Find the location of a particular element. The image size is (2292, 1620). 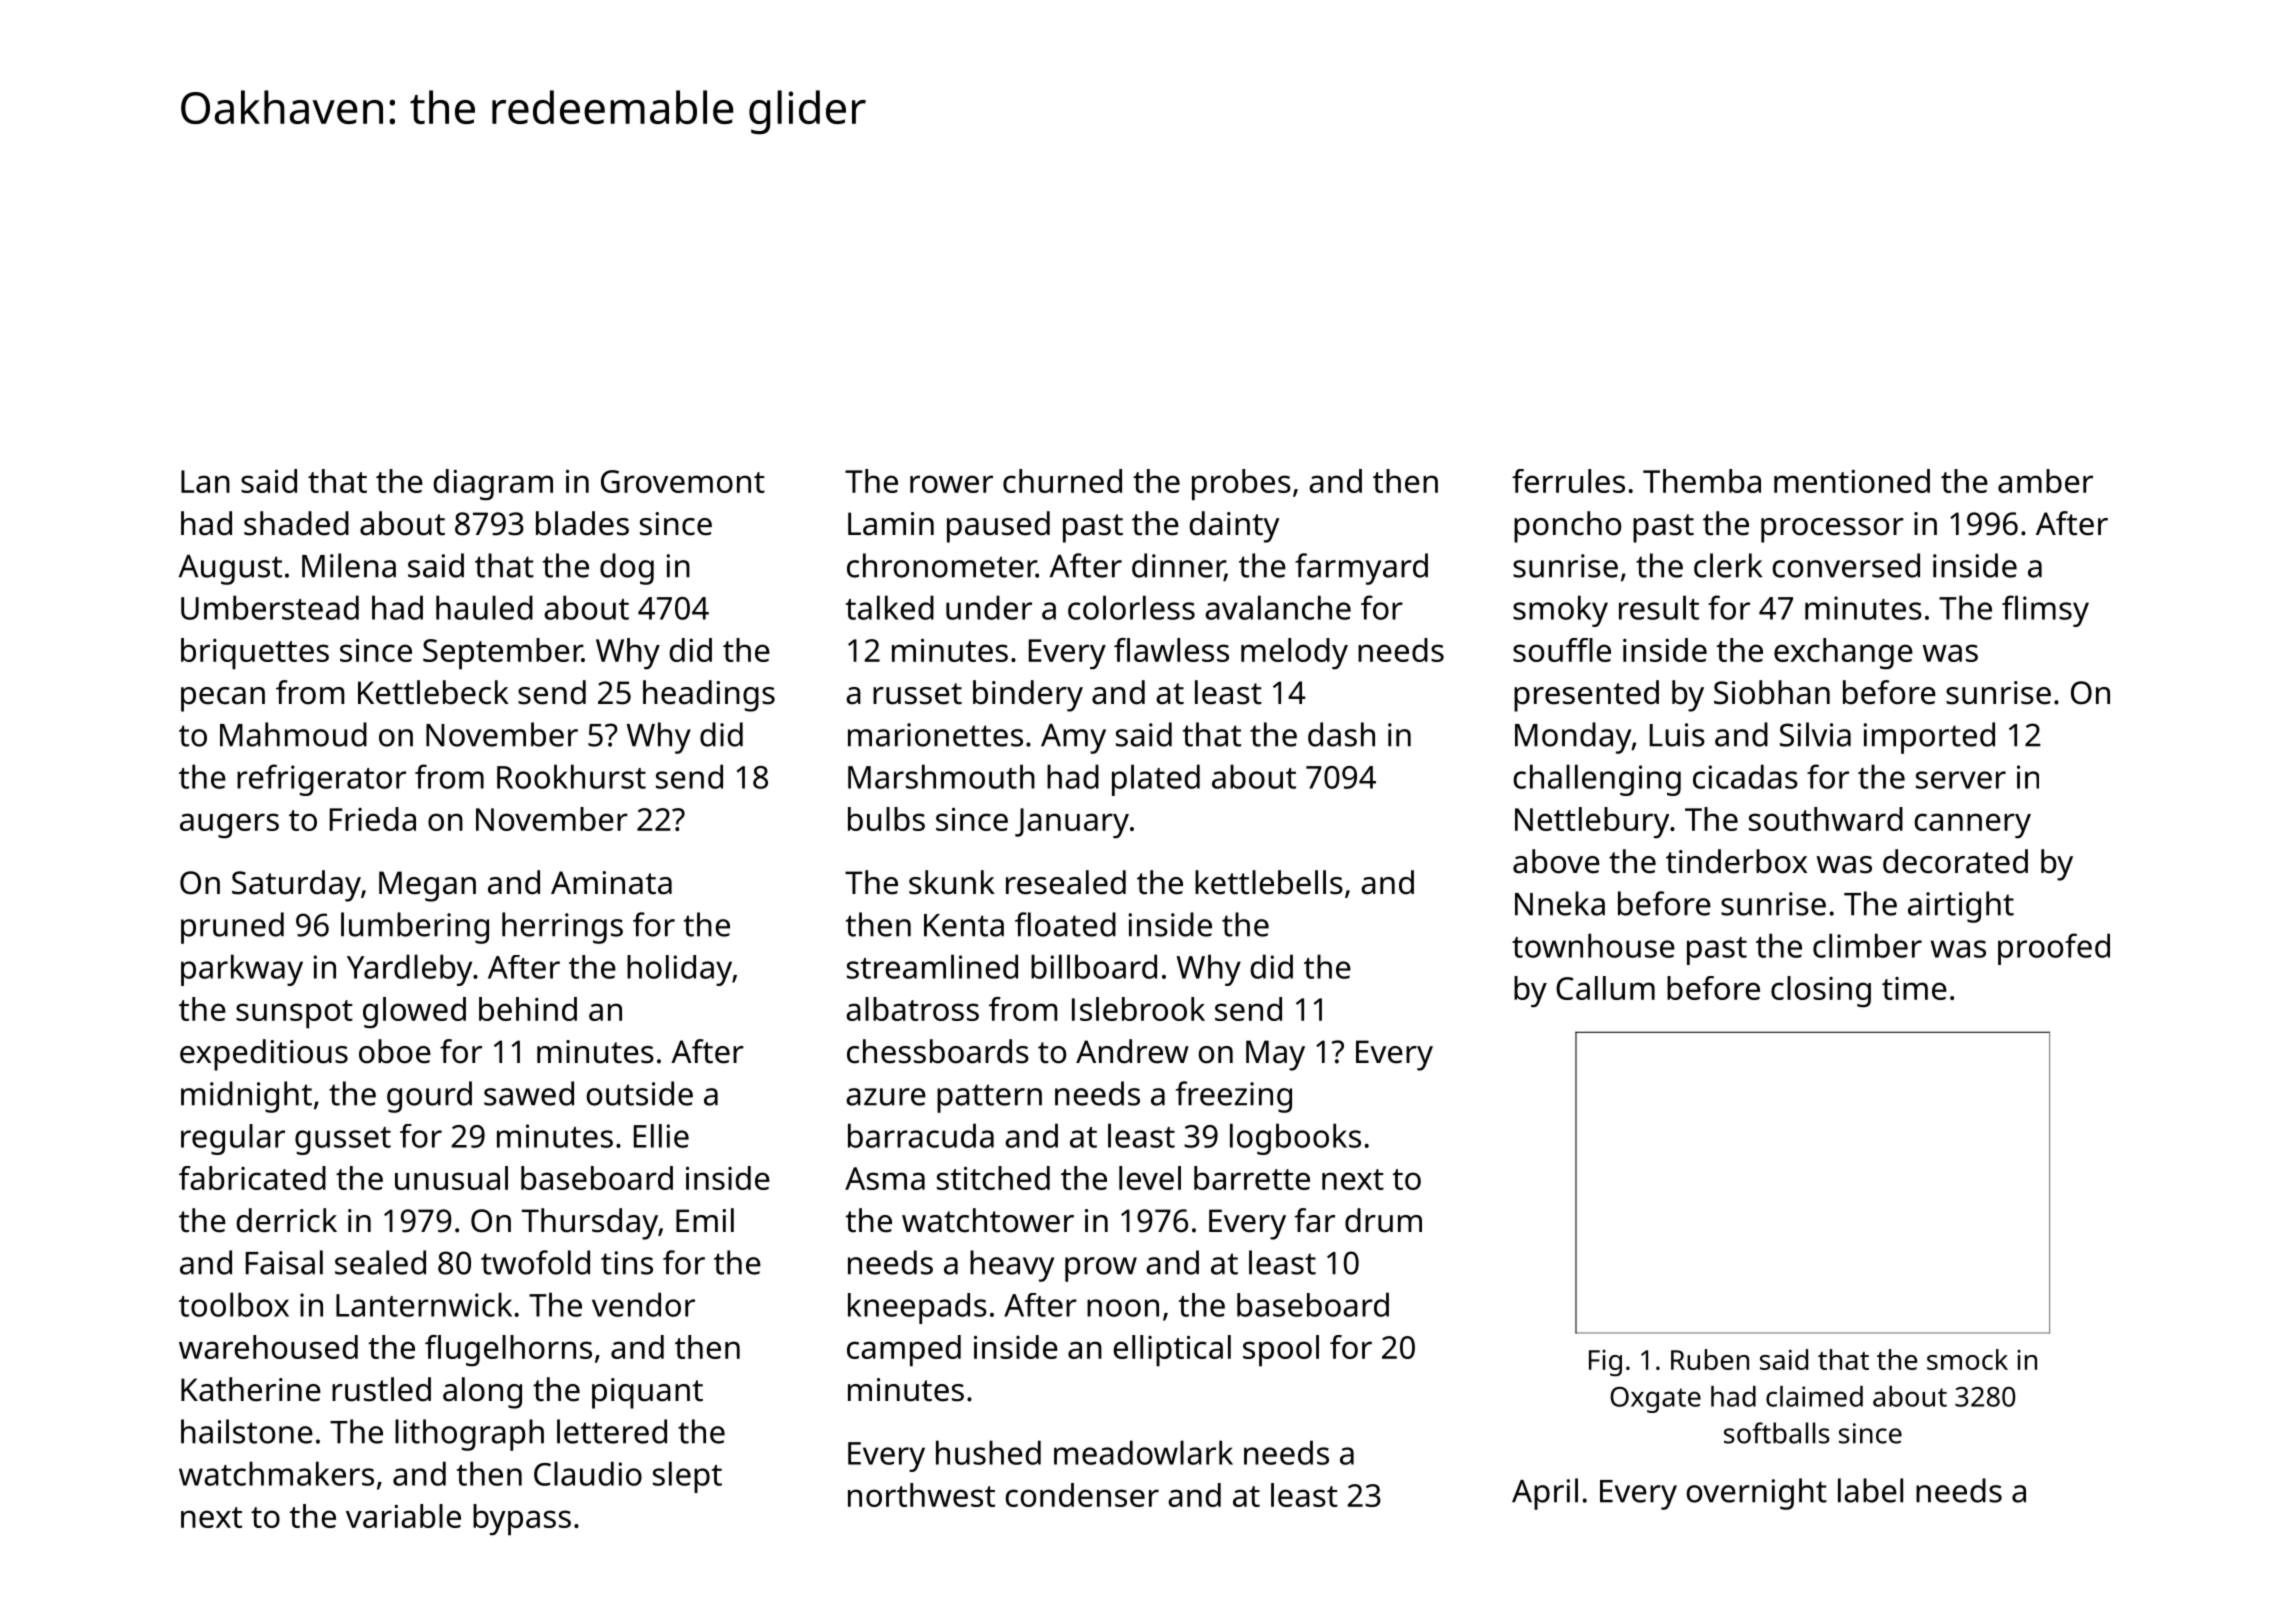

augers is located at coordinates (229, 826).
